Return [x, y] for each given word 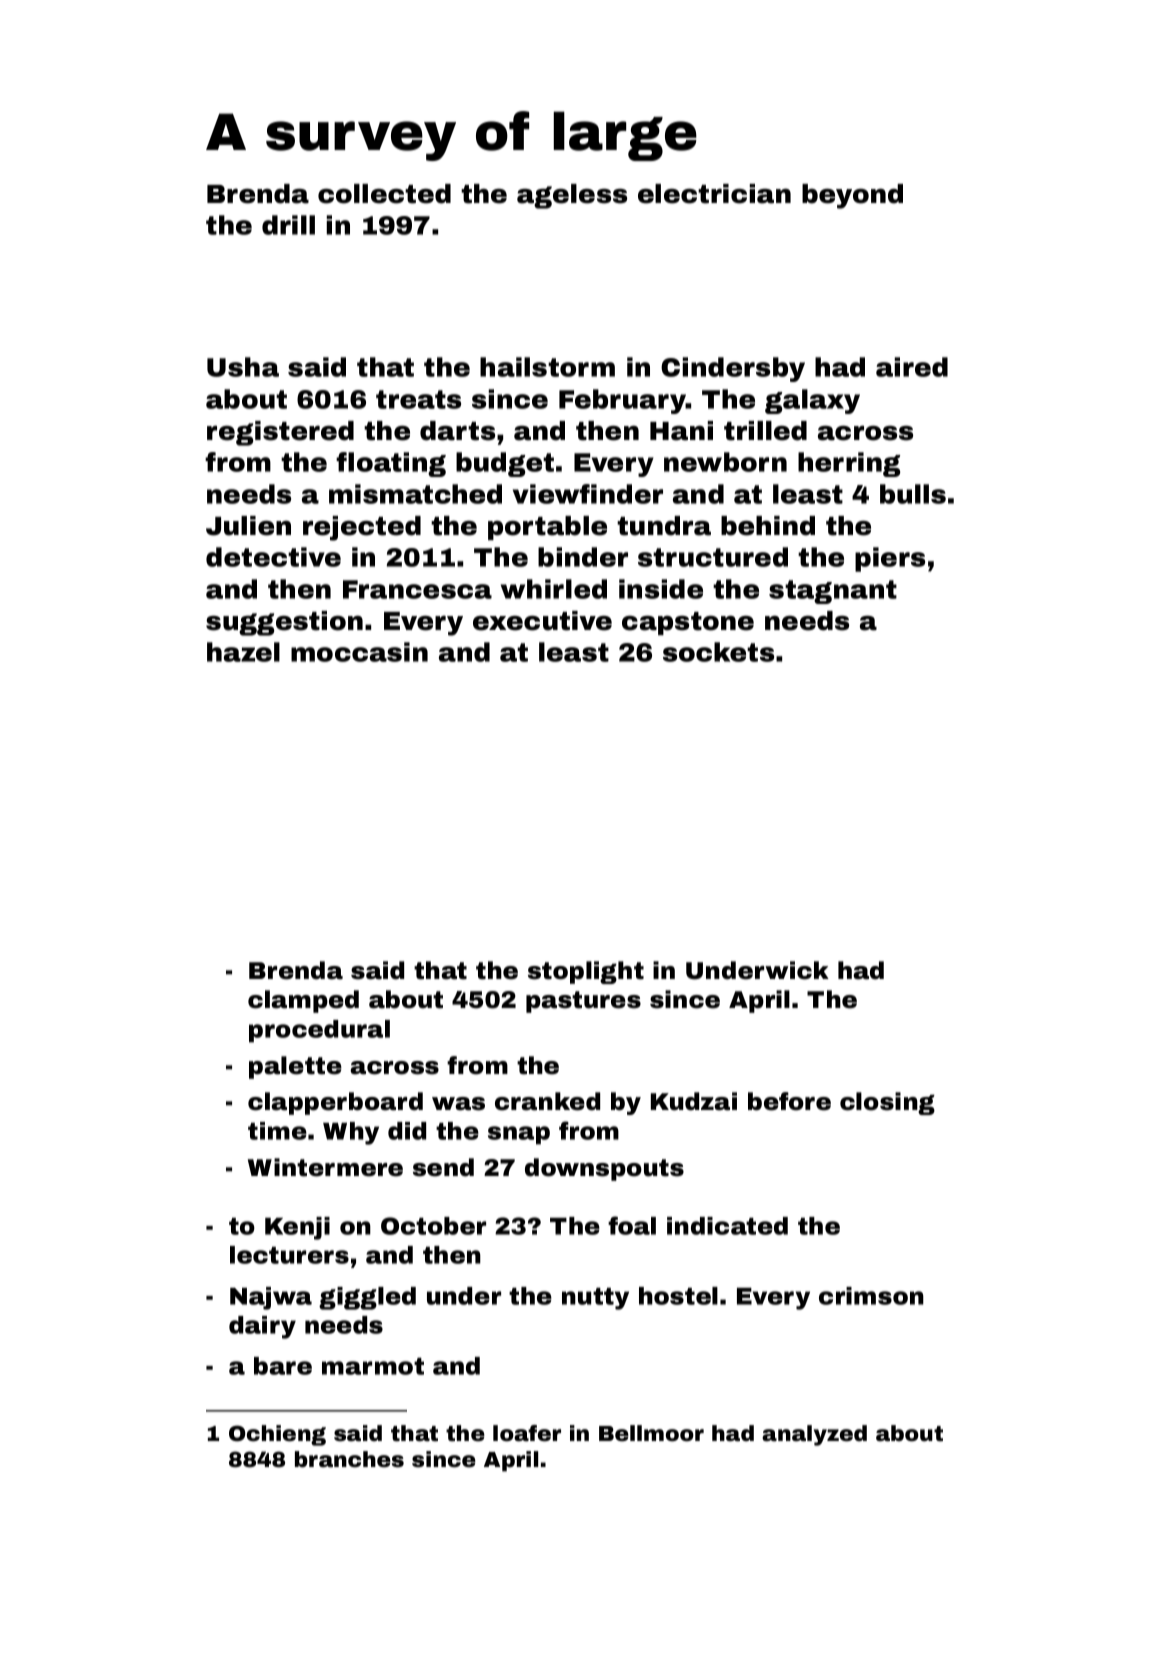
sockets [718, 652]
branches [349, 1459]
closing [887, 1103]
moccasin [359, 652]
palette [295, 1067]
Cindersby [733, 369]
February [622, 401]
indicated [727, 1226]
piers [890, 559]
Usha [243, 367]
